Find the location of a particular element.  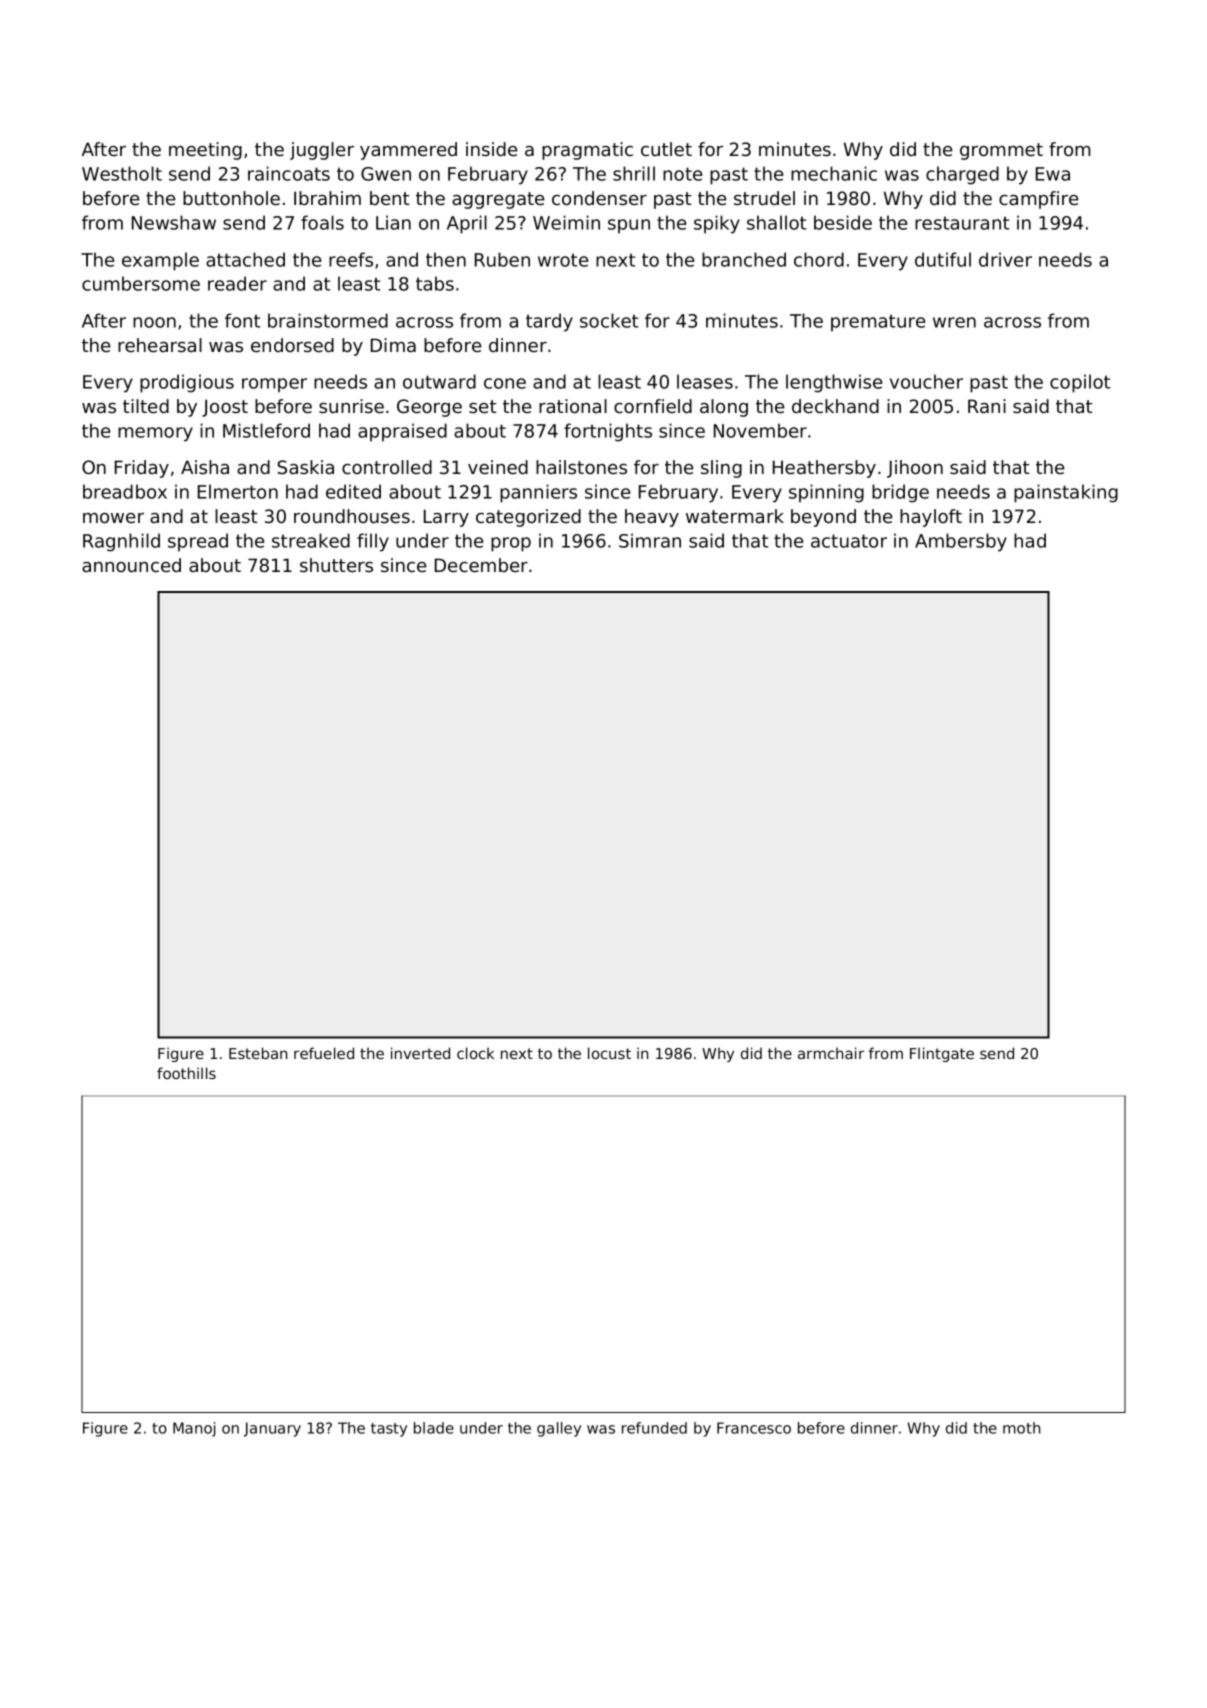

galley is located at coordinates (559, 1429).
